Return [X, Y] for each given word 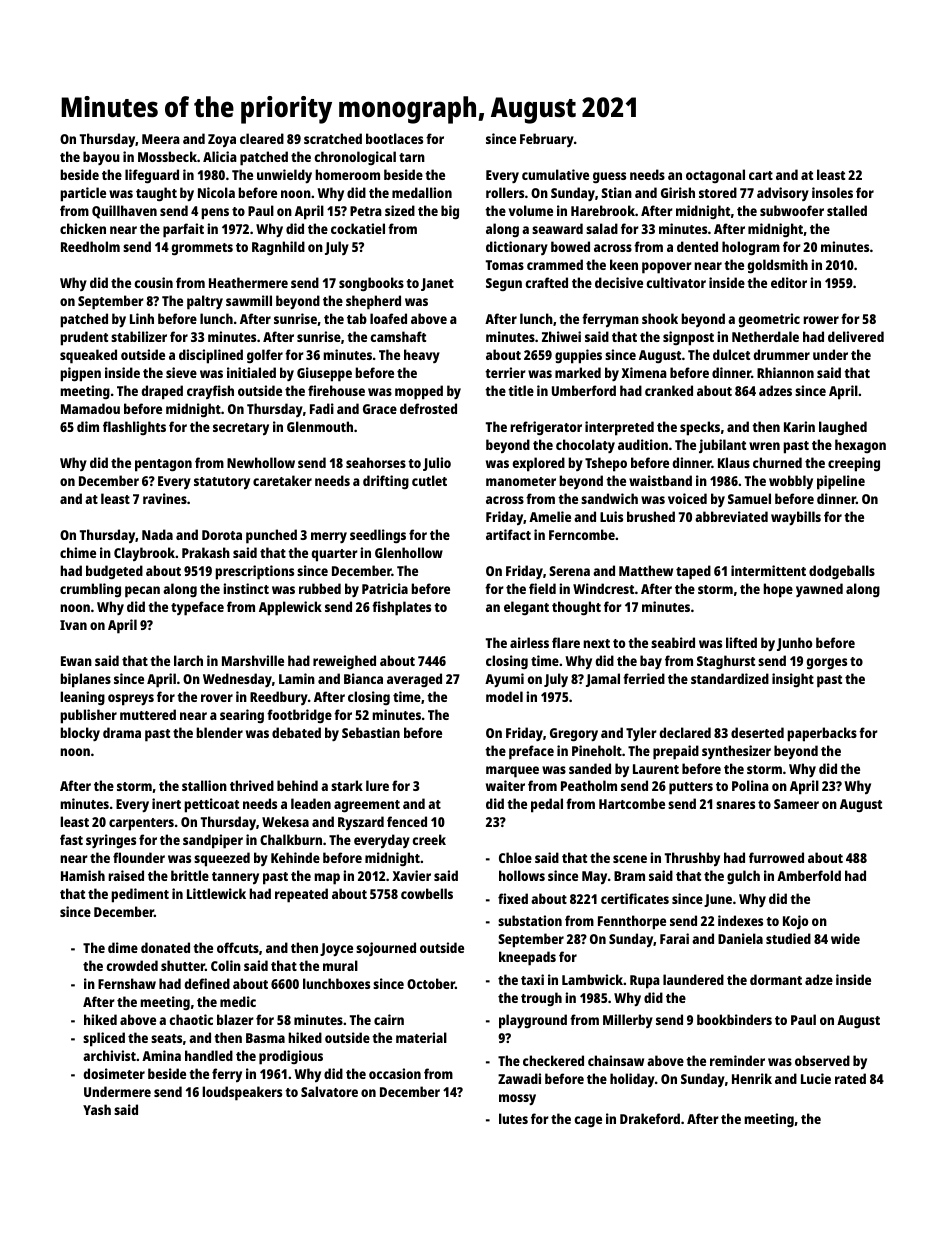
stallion [204, 785]
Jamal [603, 680]
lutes [513, 1118]
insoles [832, 192]
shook [660, 318]
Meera [161, 139]
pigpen [80, 374]
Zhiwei [561, 336]
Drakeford [650, 1118]
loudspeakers [242, 1093]
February [547, 140]
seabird [673, 642]
